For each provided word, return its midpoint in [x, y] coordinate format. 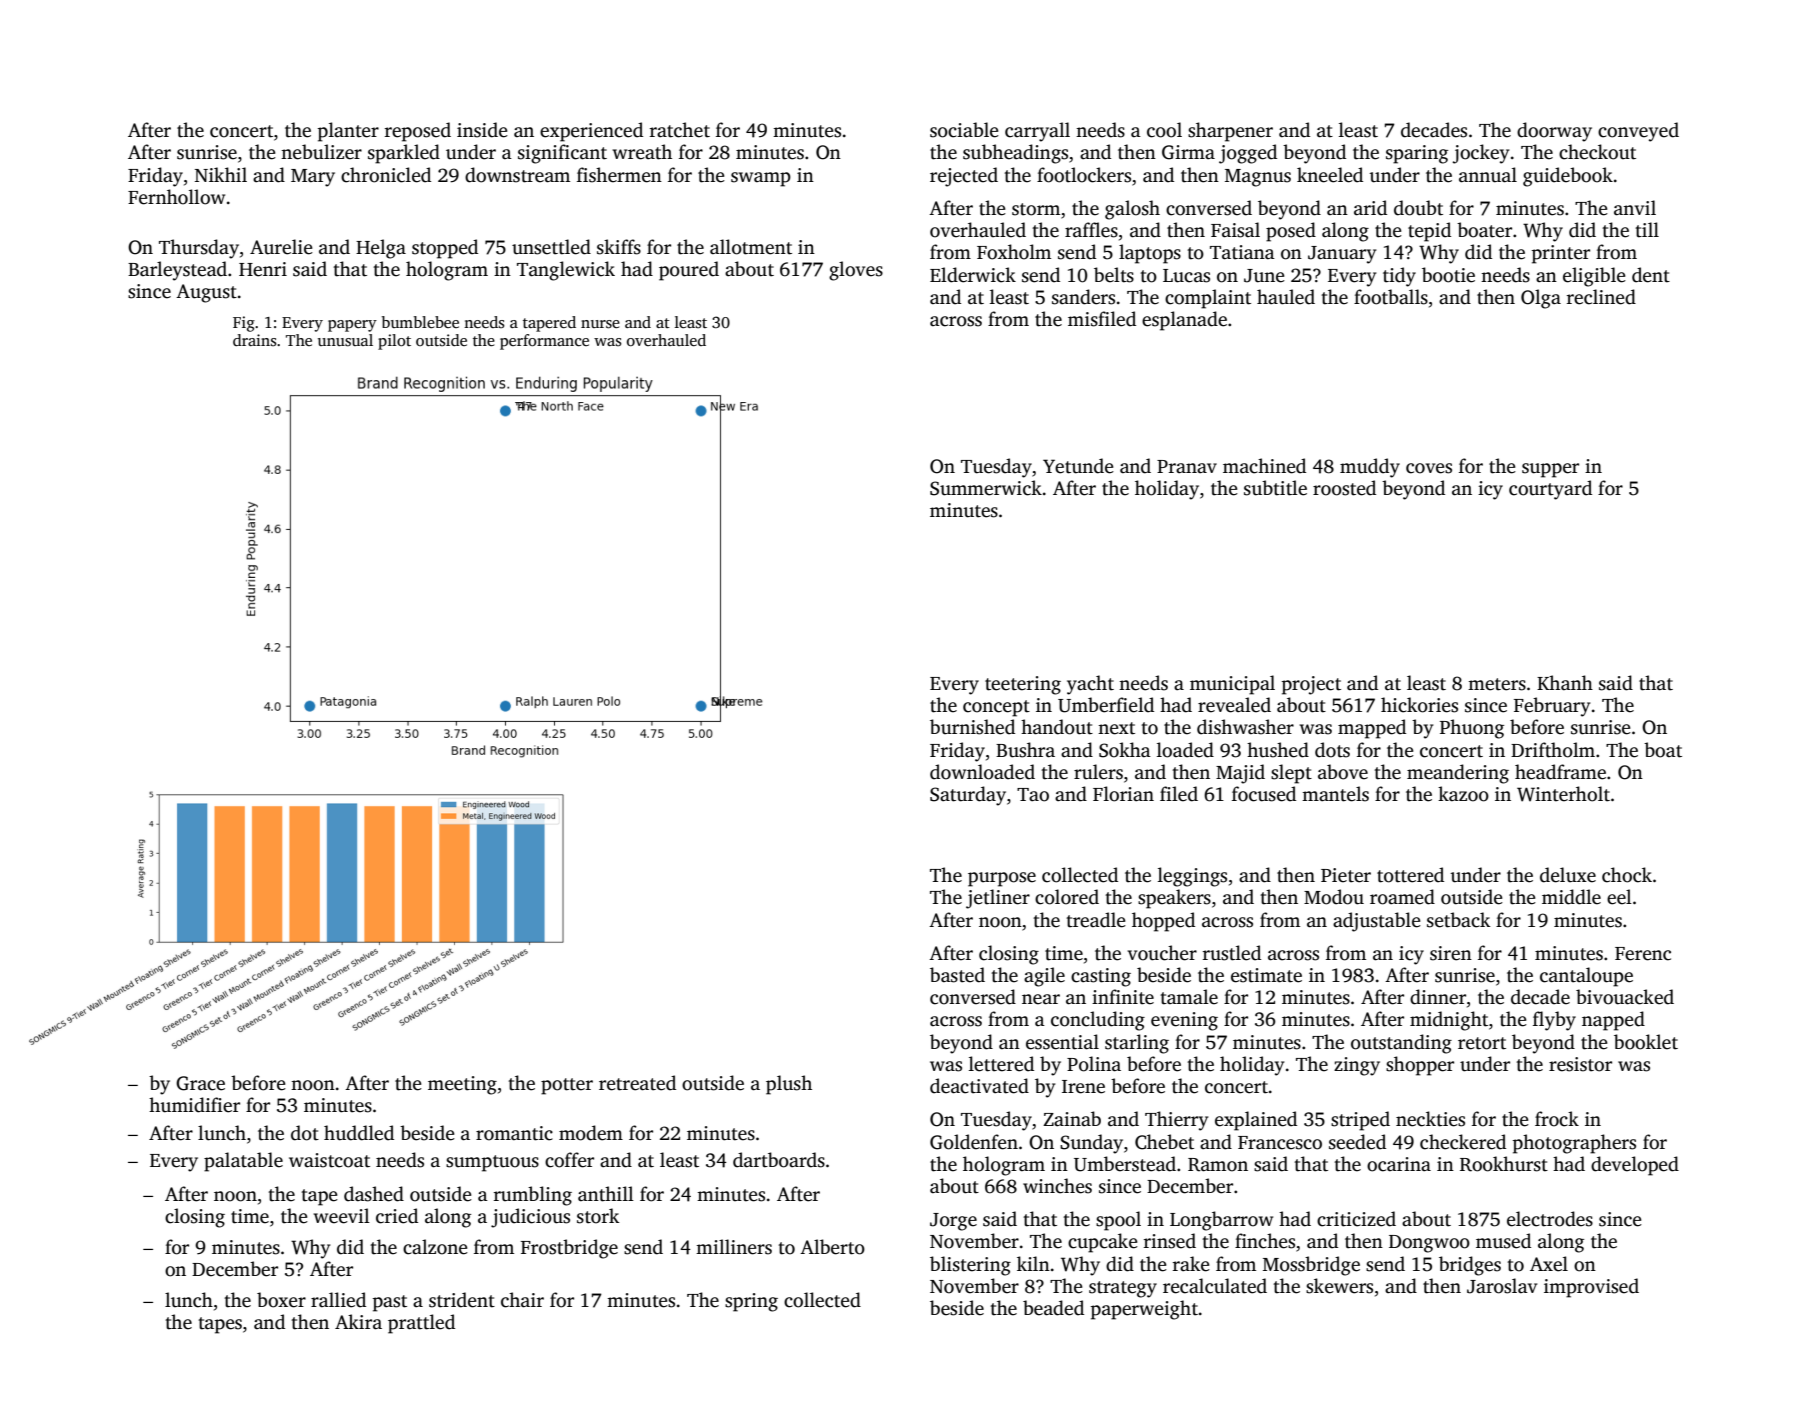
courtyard [1550, 490]
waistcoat [329, 1160]
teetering [1023, 685]
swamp [761, 179]
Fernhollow [176, 197]
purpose [1002, 879]
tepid [1429, 232]
